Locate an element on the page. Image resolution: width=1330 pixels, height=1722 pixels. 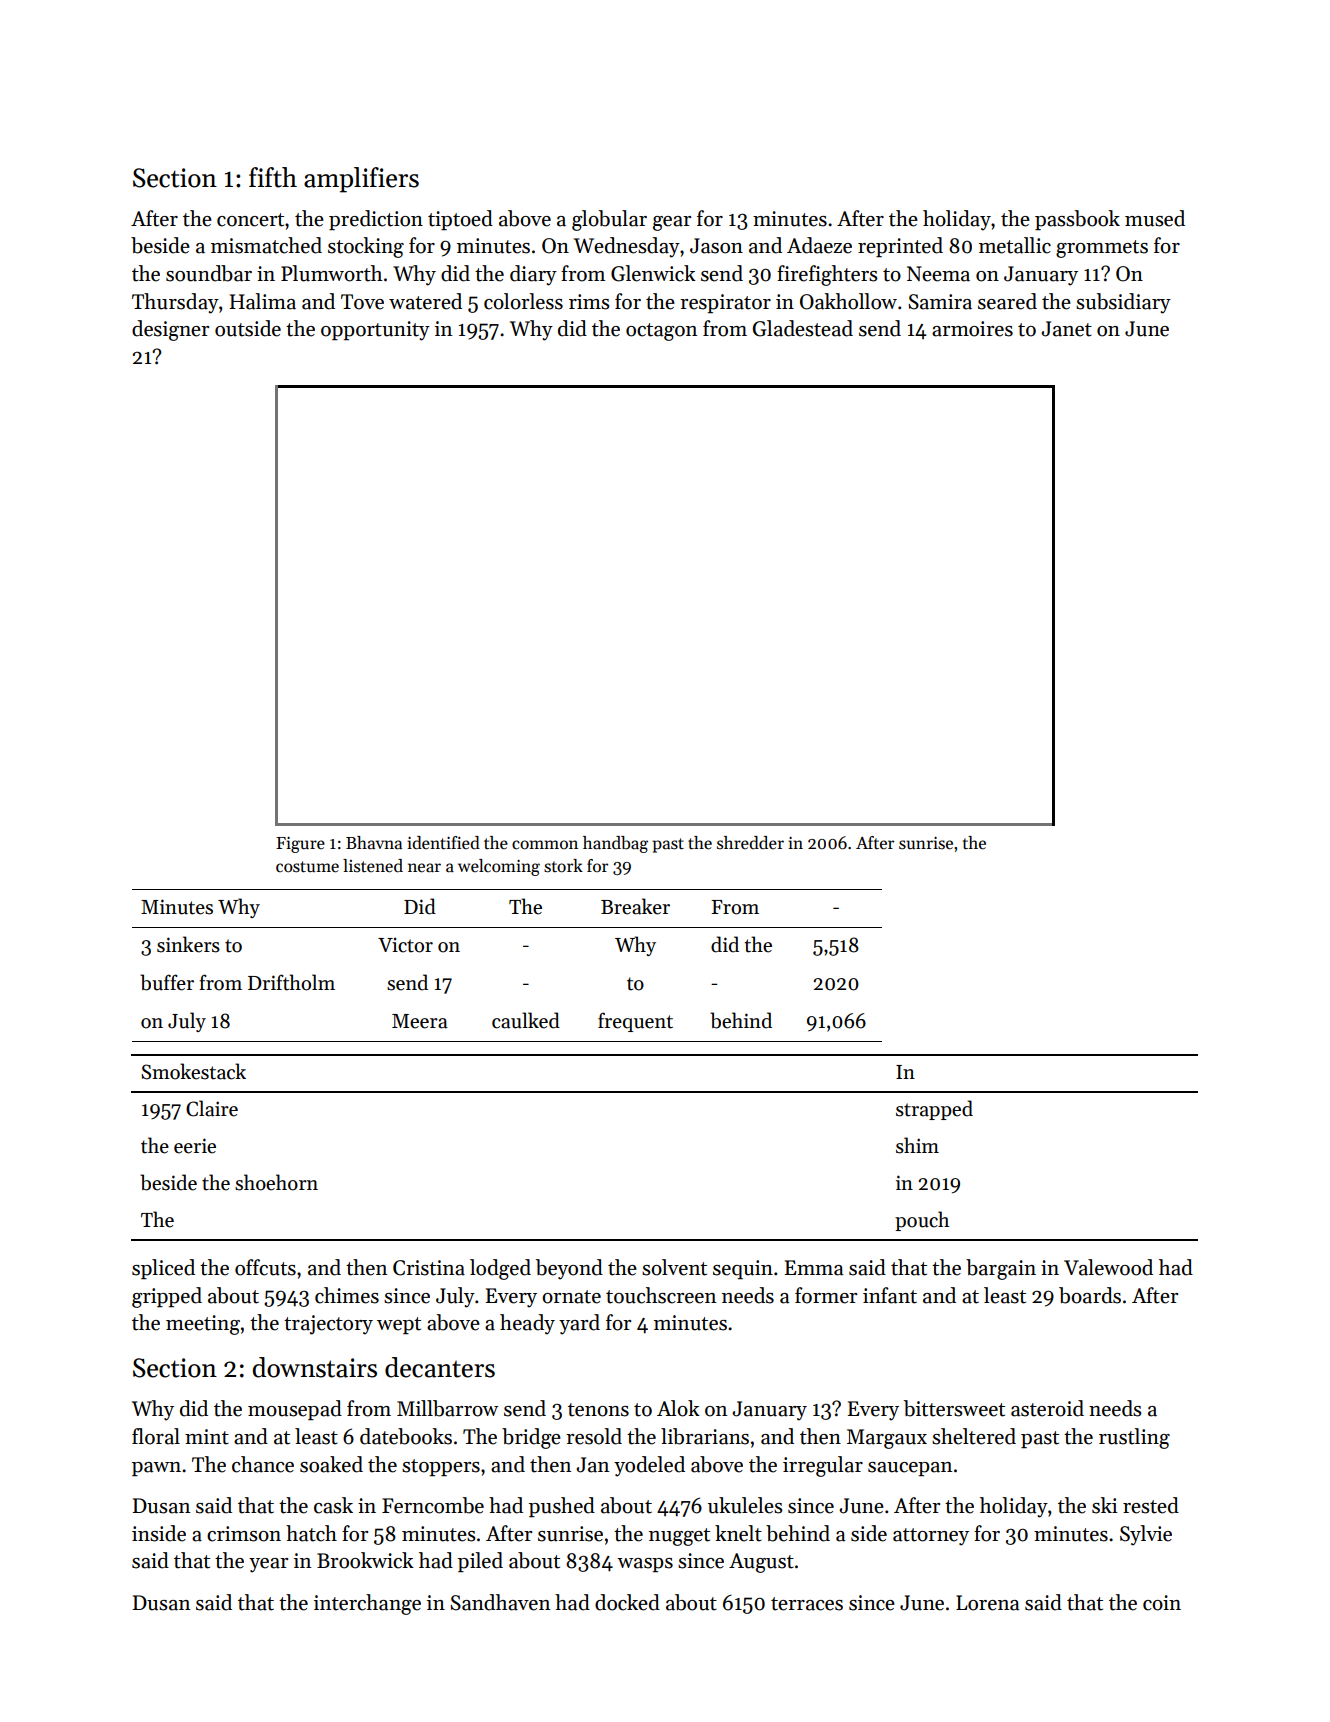
chance is located at coordinates (263, 1464).
